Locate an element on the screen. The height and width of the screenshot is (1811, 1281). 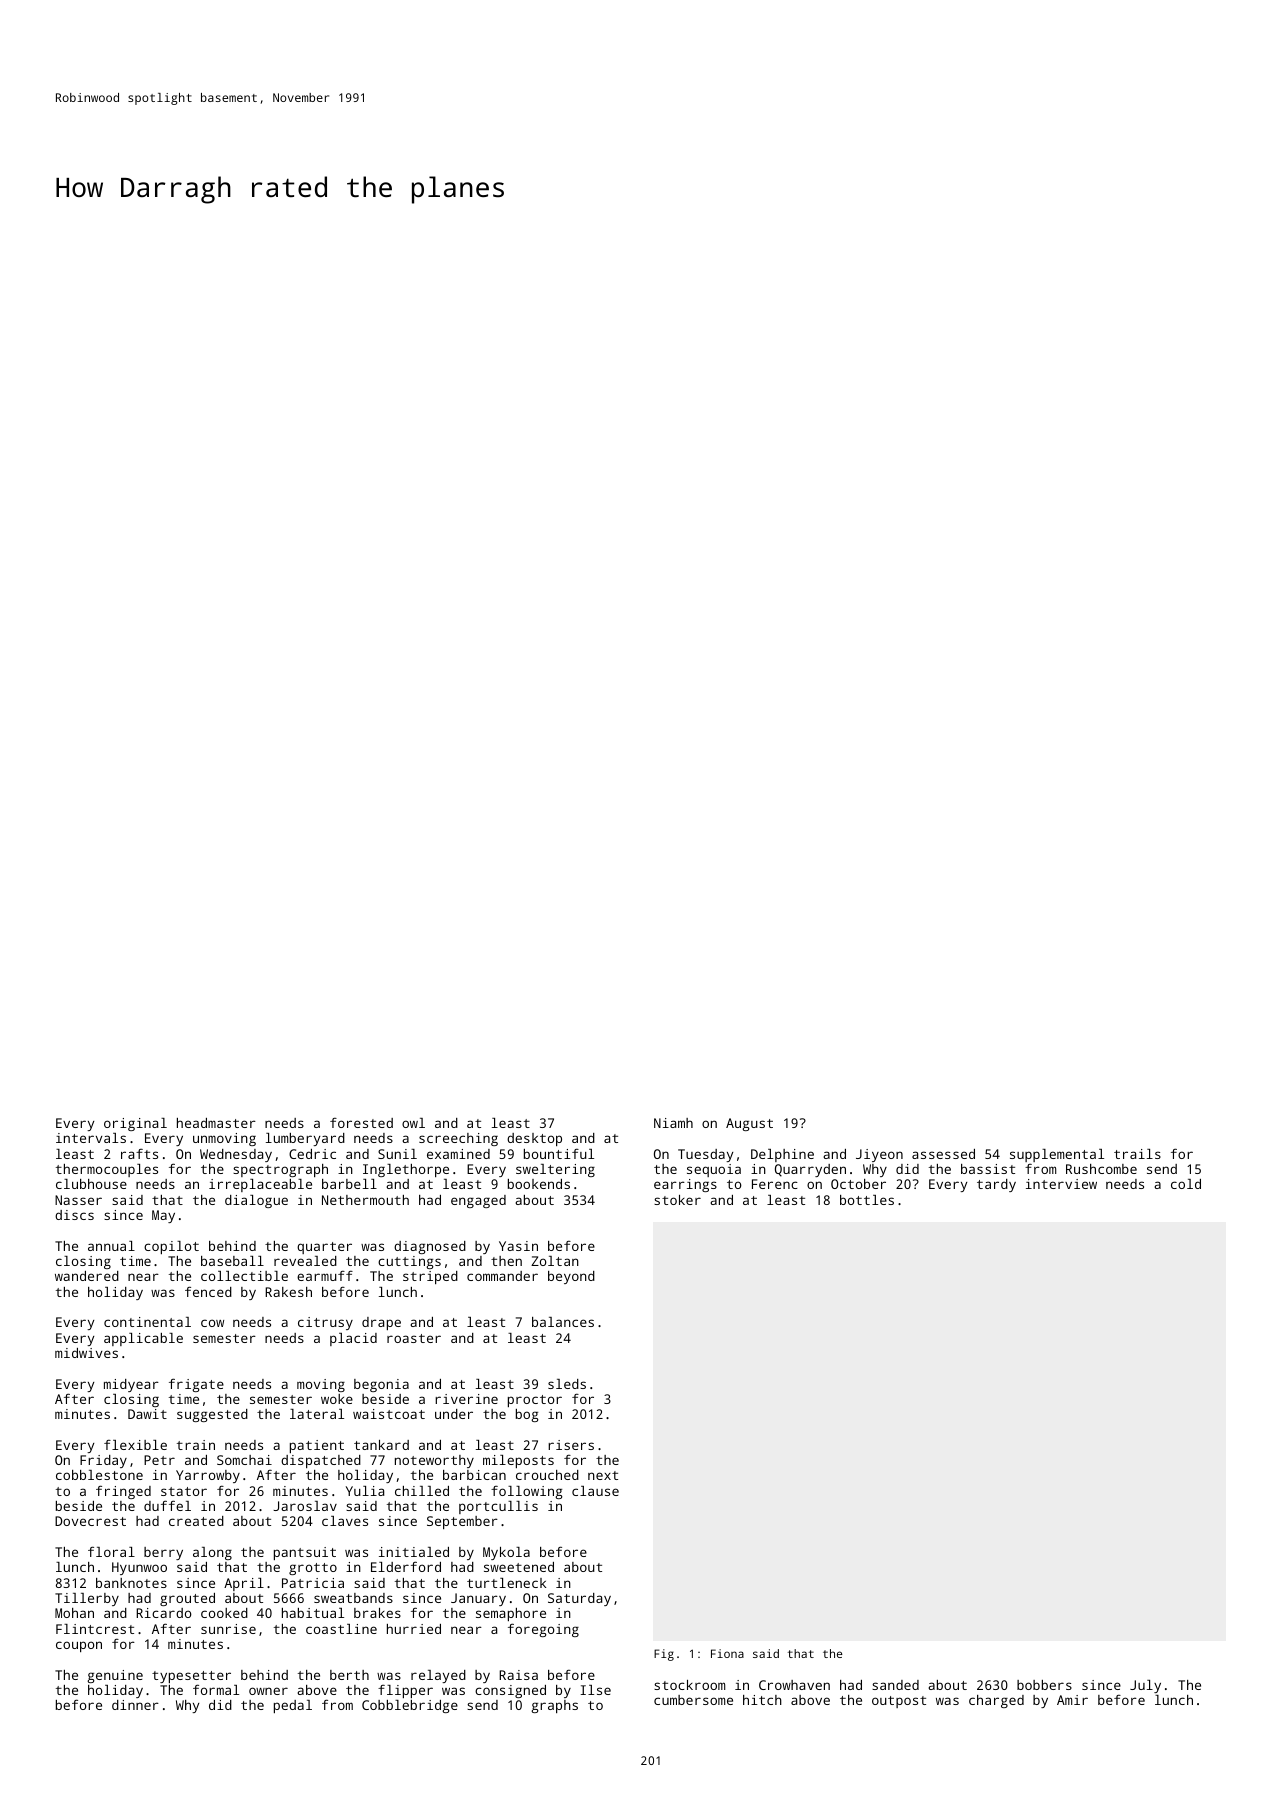
Mykola is located at coordinates (506, 1553).
